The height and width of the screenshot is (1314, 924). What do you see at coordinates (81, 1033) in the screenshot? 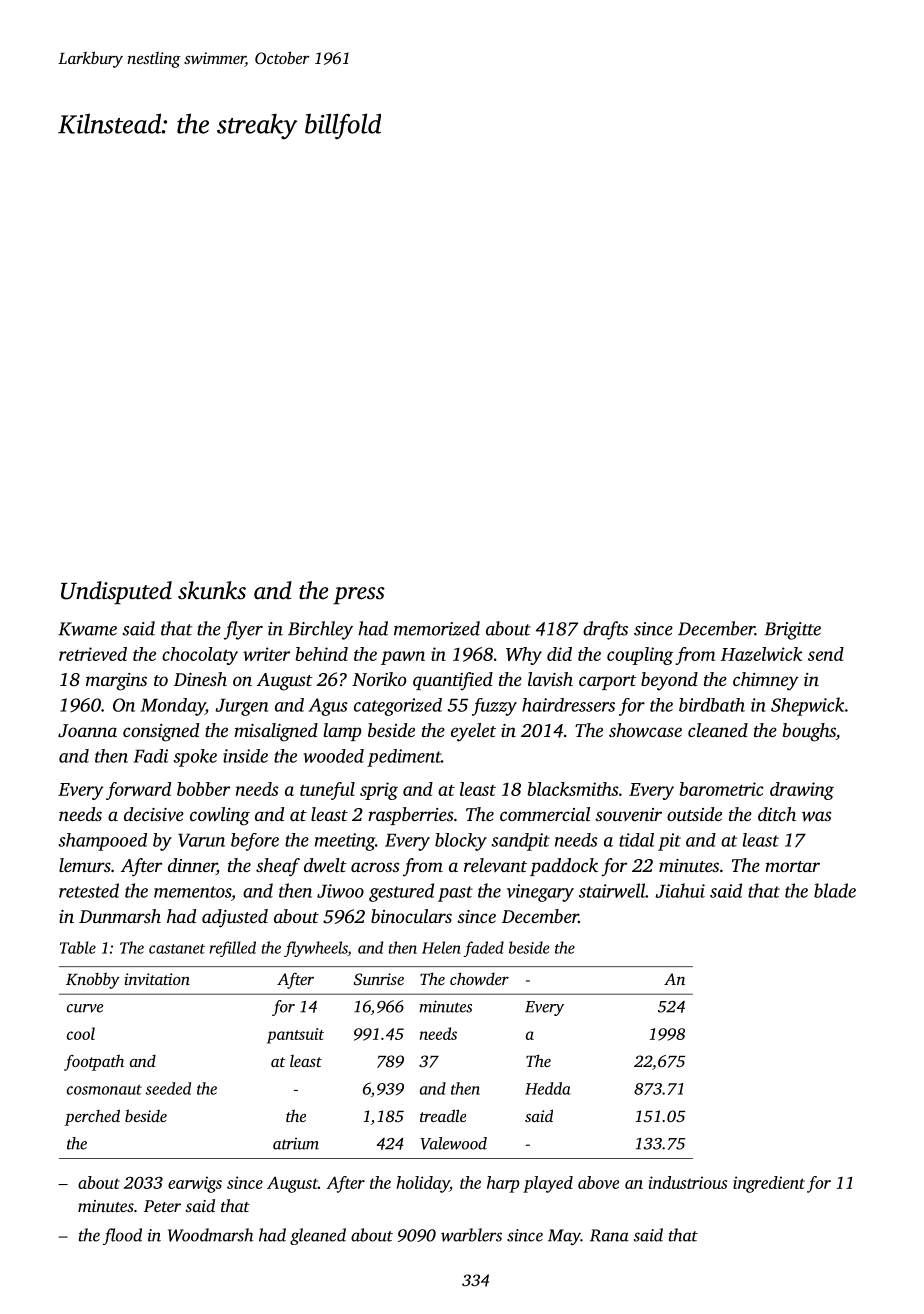
I see `cool` at bounding box center [81, 1033].
